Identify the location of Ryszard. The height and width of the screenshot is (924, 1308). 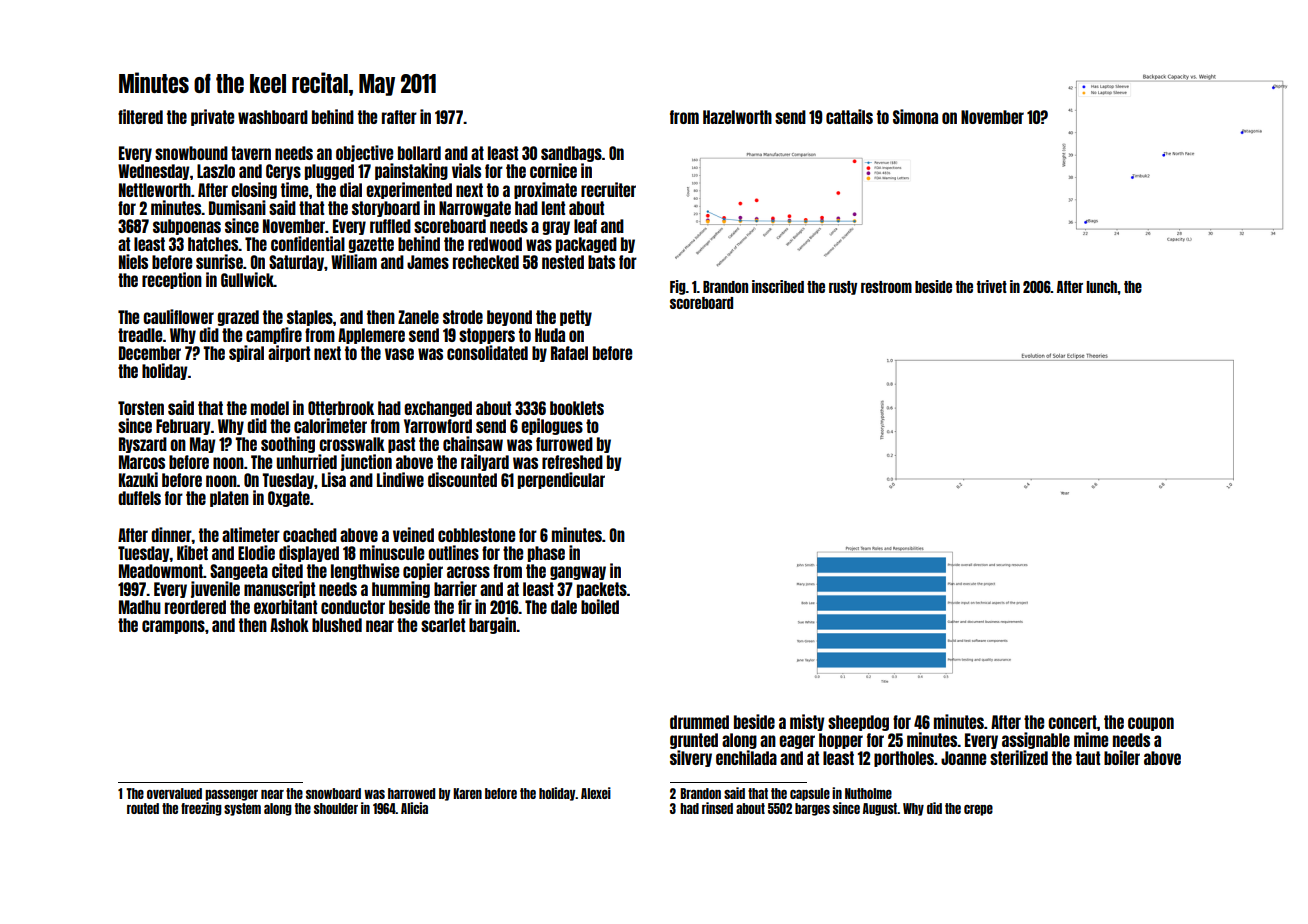
(143, 445).
